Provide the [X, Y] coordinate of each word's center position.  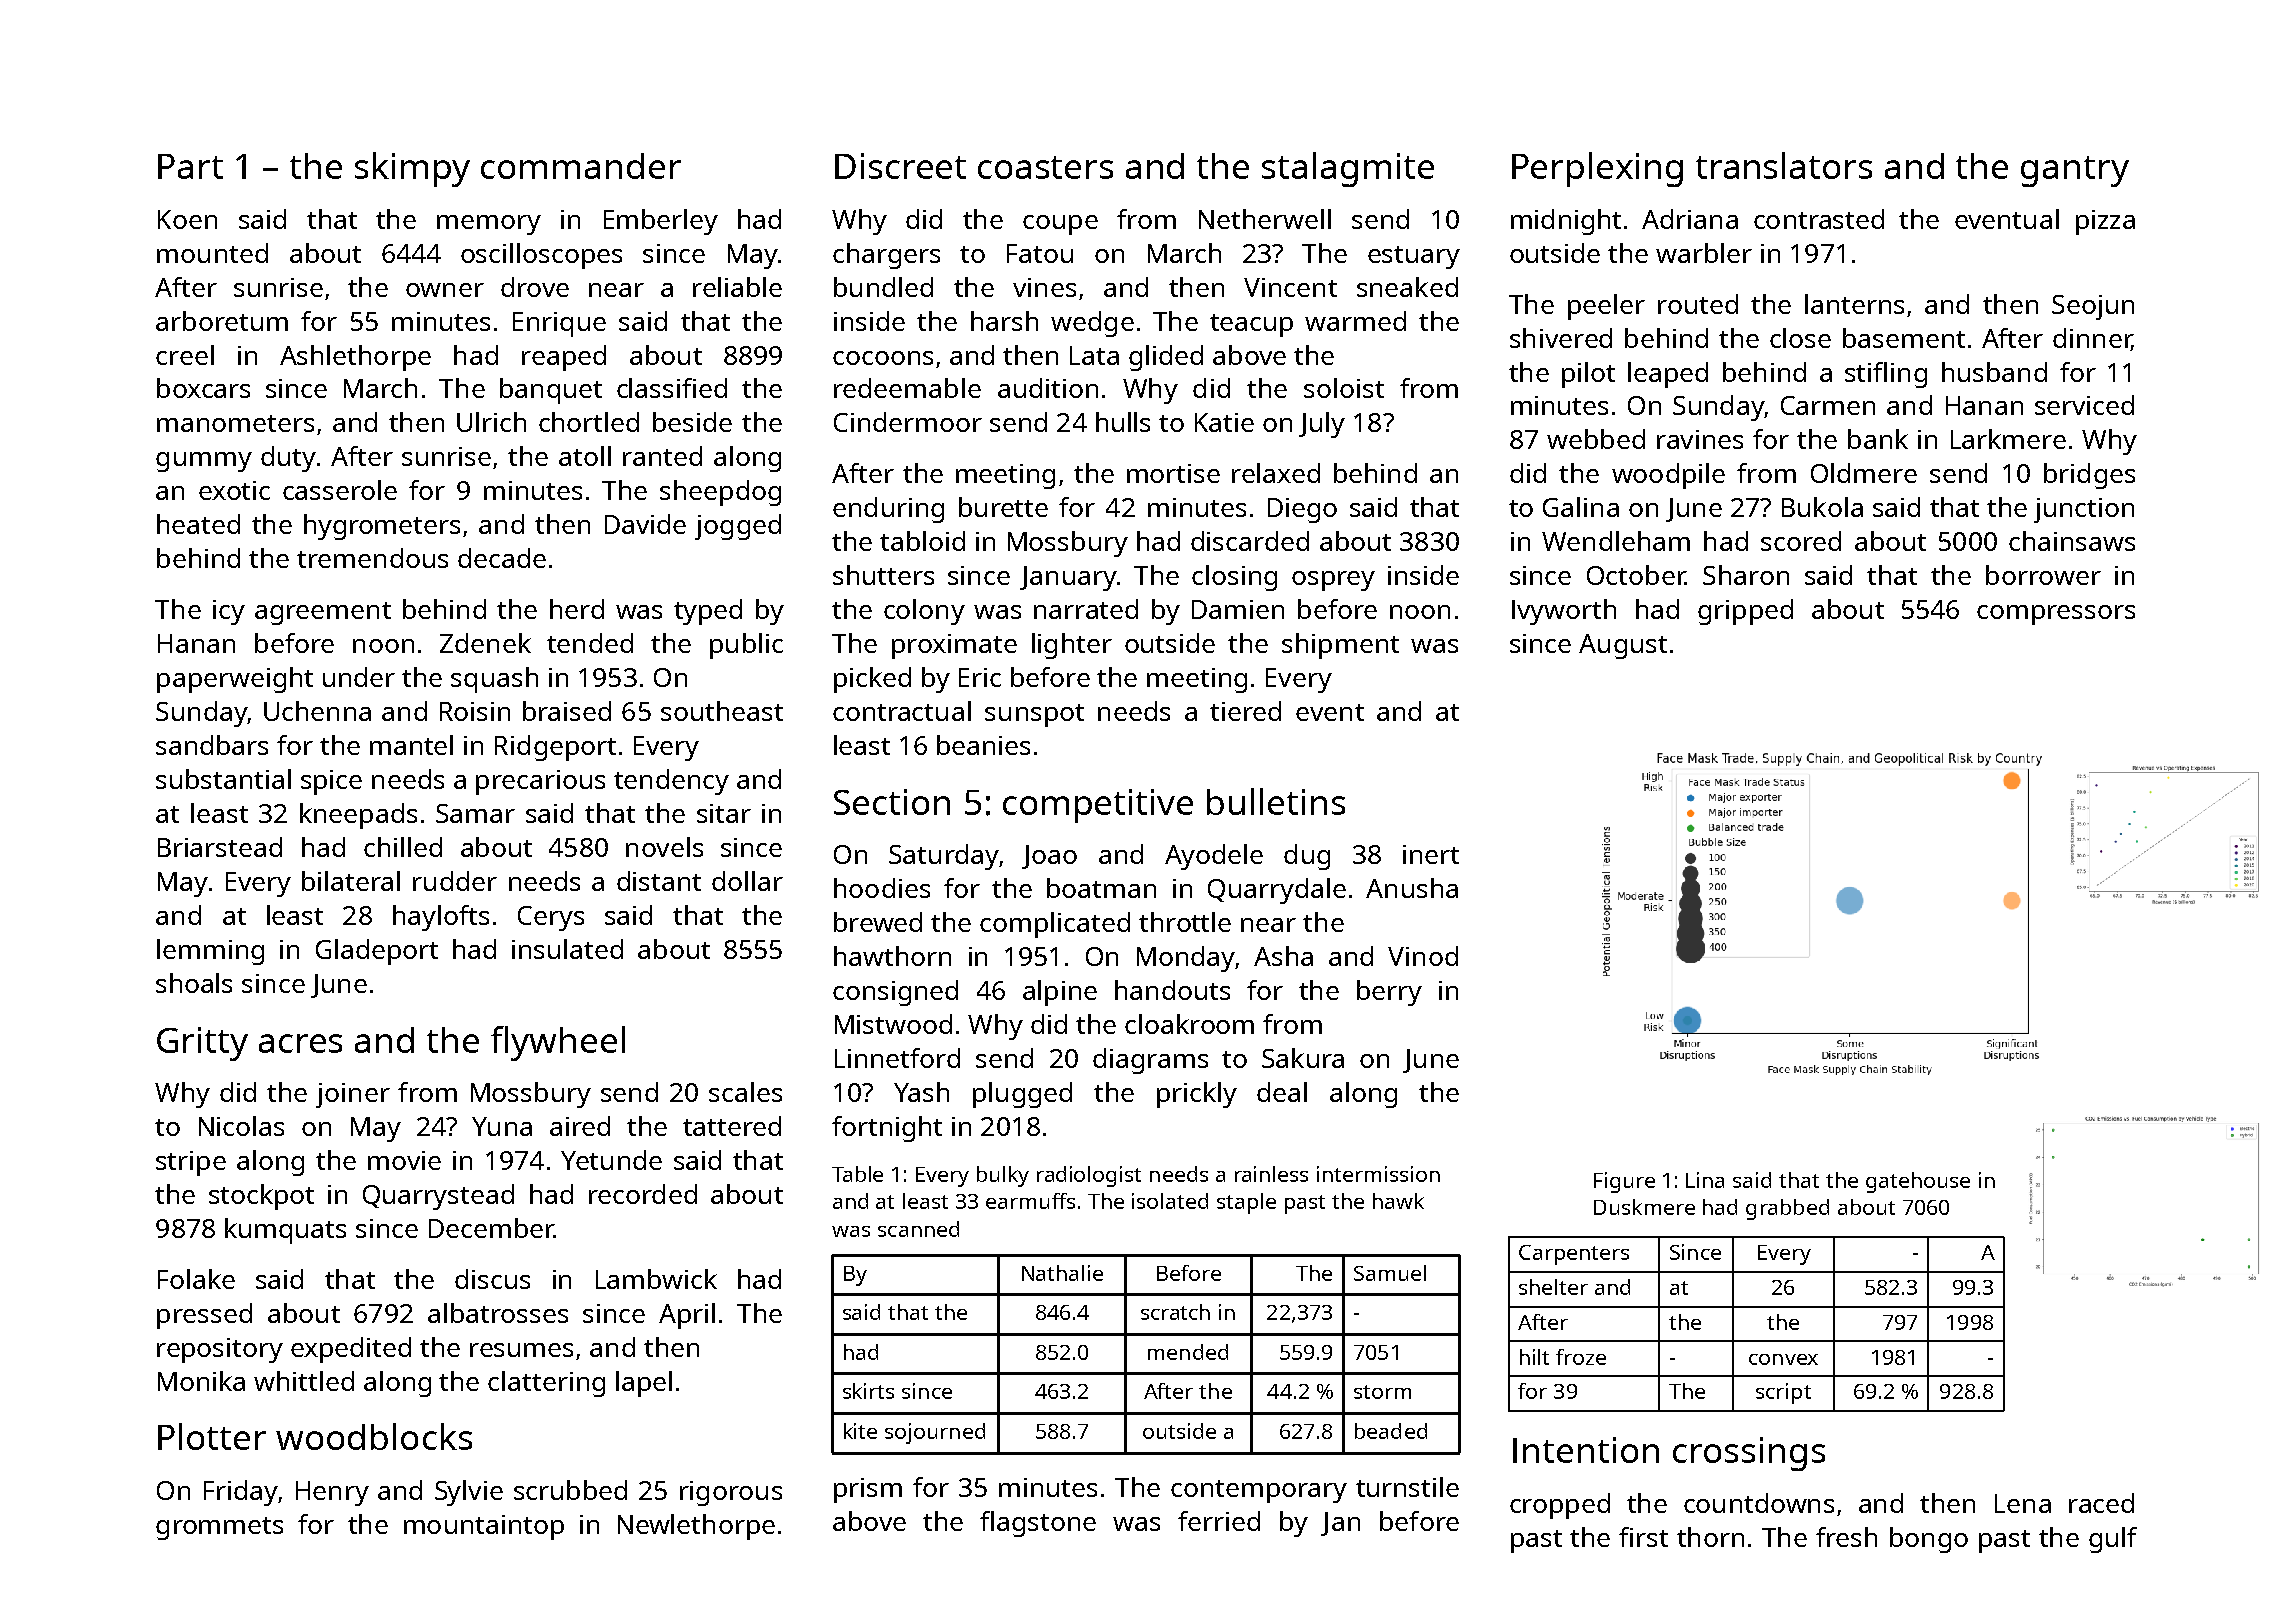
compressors [2056, 615]
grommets [219, 1528]
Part [190, 166]
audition [1048, 388]
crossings [1749, 1454]
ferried [1219, 1521]
